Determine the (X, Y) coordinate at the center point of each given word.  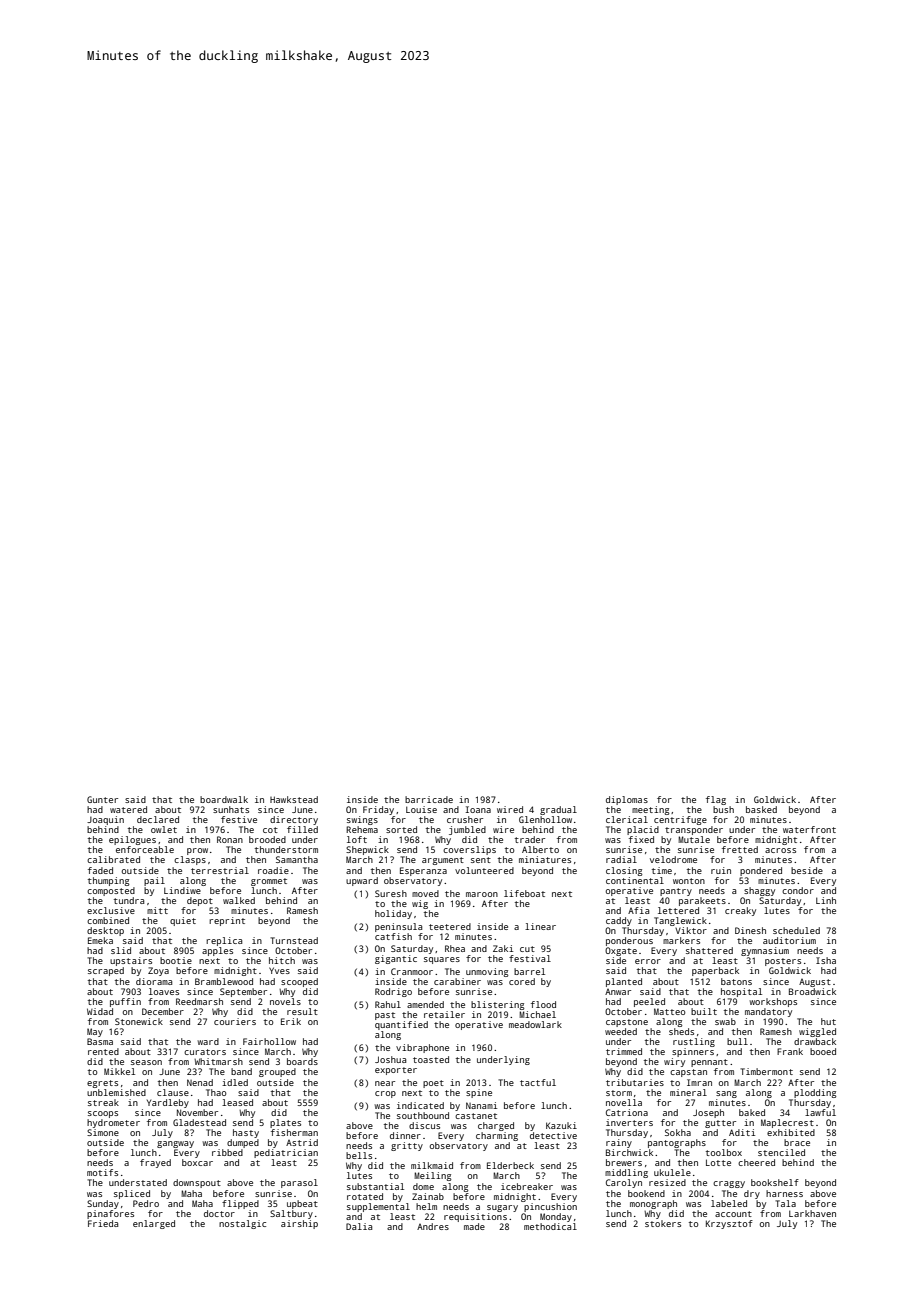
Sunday (103, 1204)
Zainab (428, 1196)
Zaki (503, 948)
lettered (678, 910)
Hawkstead (294, 799)
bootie (176, 960)
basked (761, 809)
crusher (465, 819)
